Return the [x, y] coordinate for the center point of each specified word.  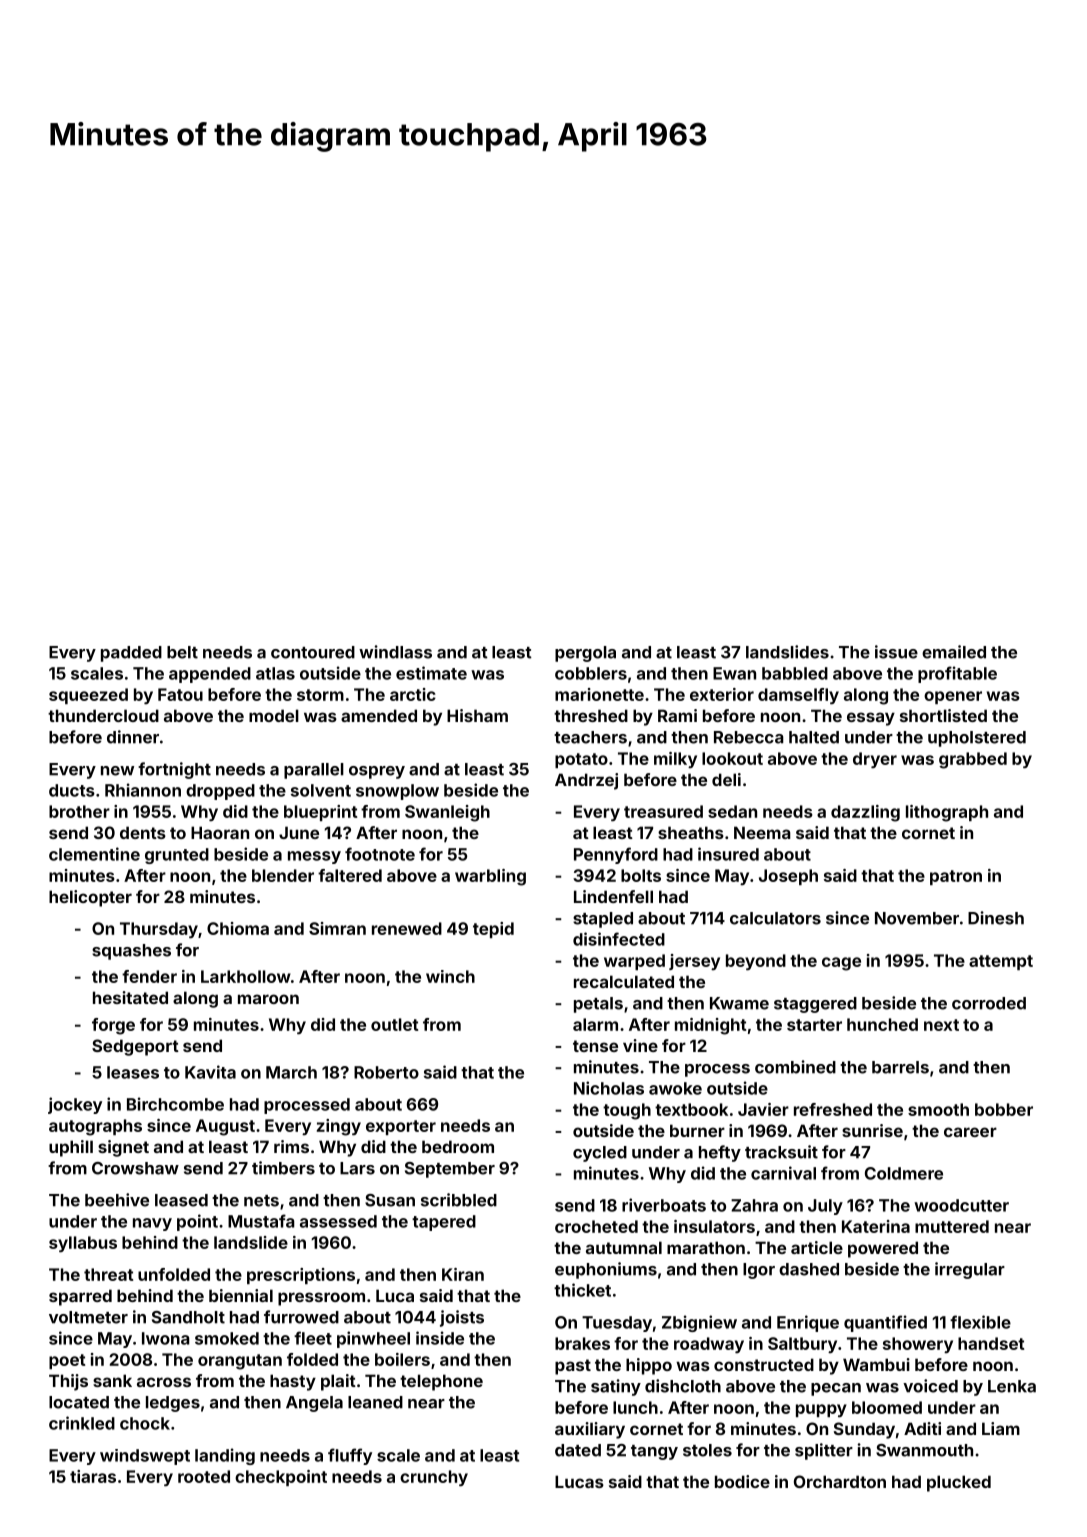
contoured [313, 652]
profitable [957, 674]
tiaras [93, 1476]
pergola [585, 654]
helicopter [90, 898]
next [941, 1025]
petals [598, 1005]
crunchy [434, 1478]
